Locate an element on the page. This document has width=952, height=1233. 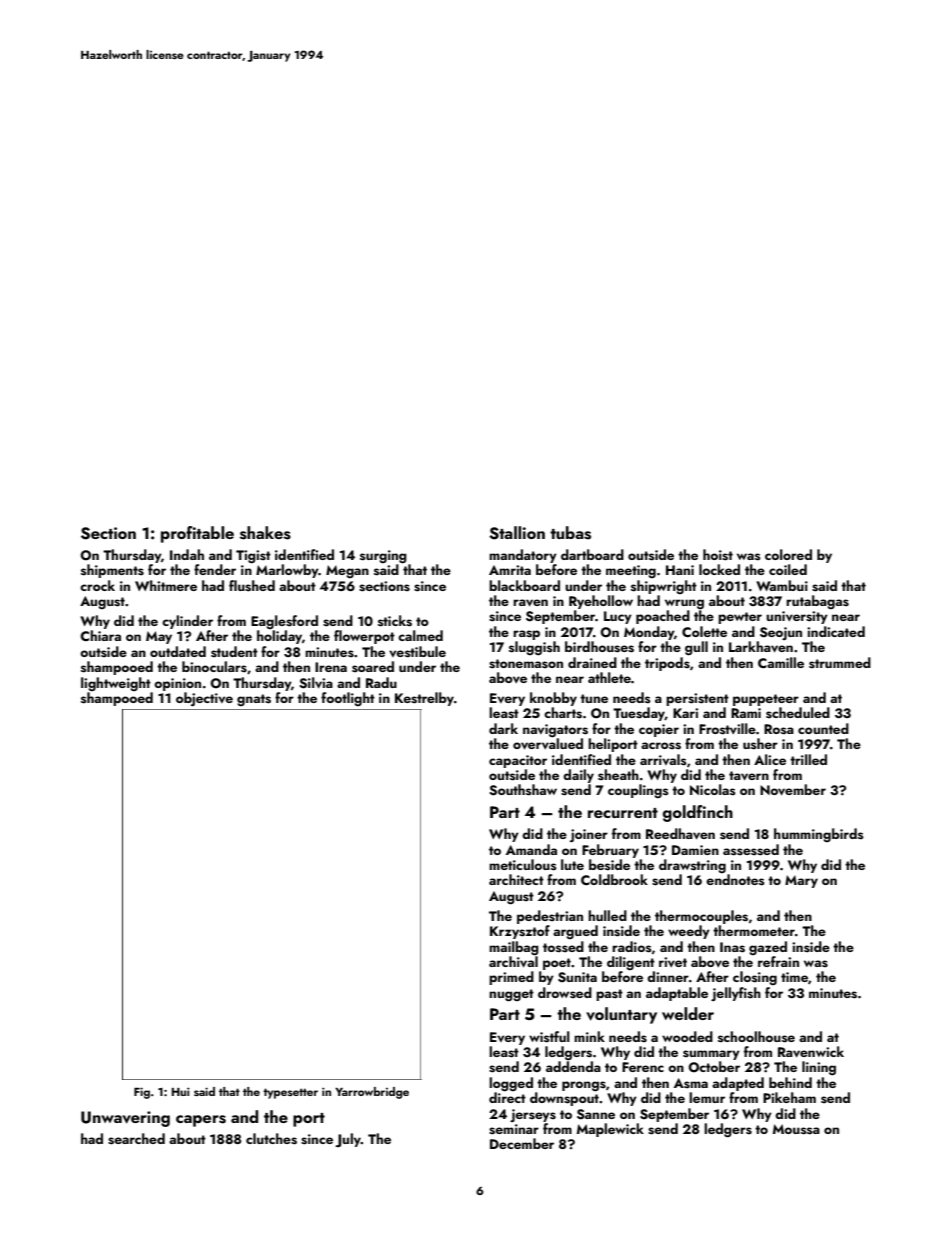
counted is located at coordinates (823, 728).
